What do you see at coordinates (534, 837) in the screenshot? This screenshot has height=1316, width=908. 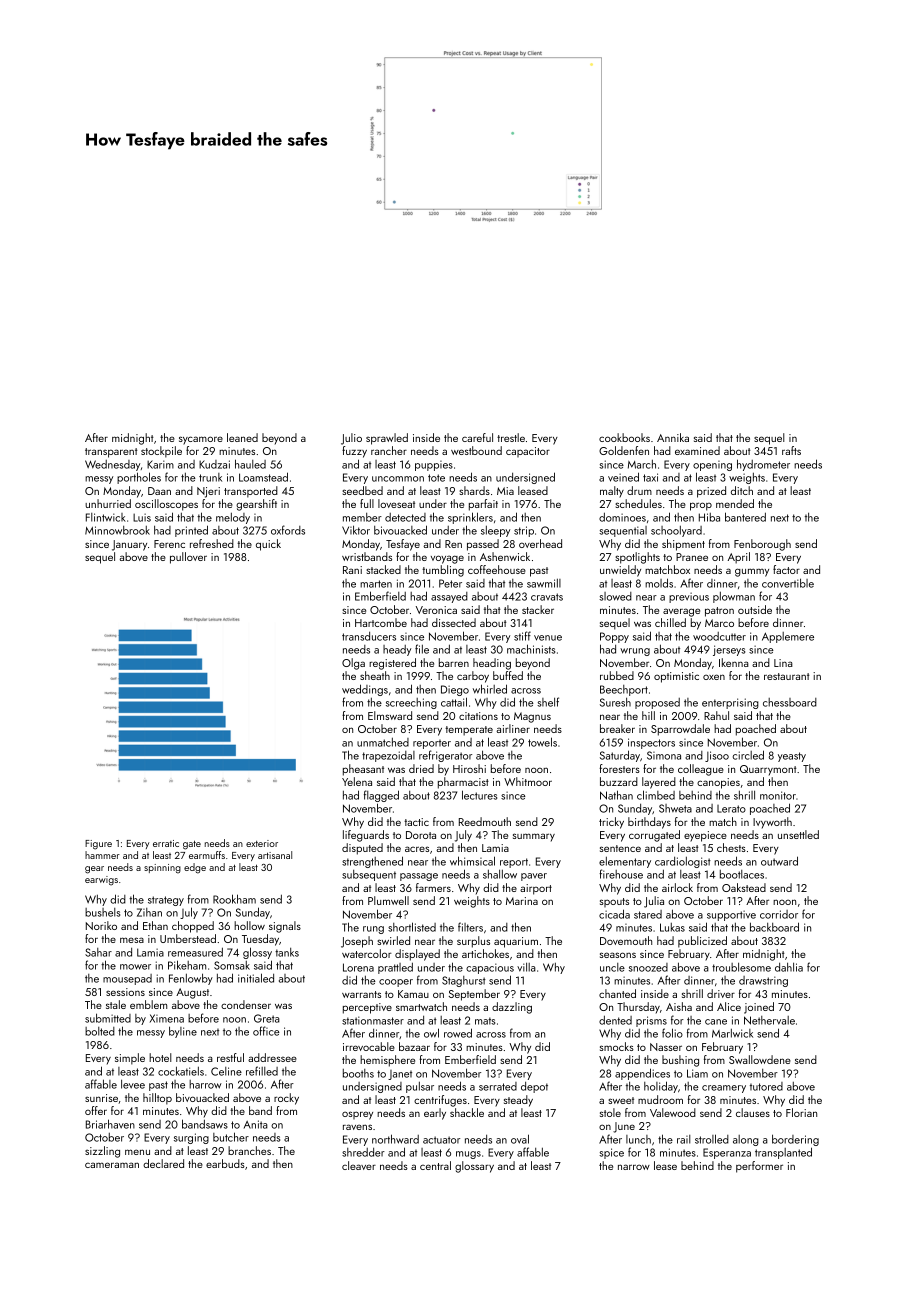 I see `summary` at bounding box center [534, 837].
